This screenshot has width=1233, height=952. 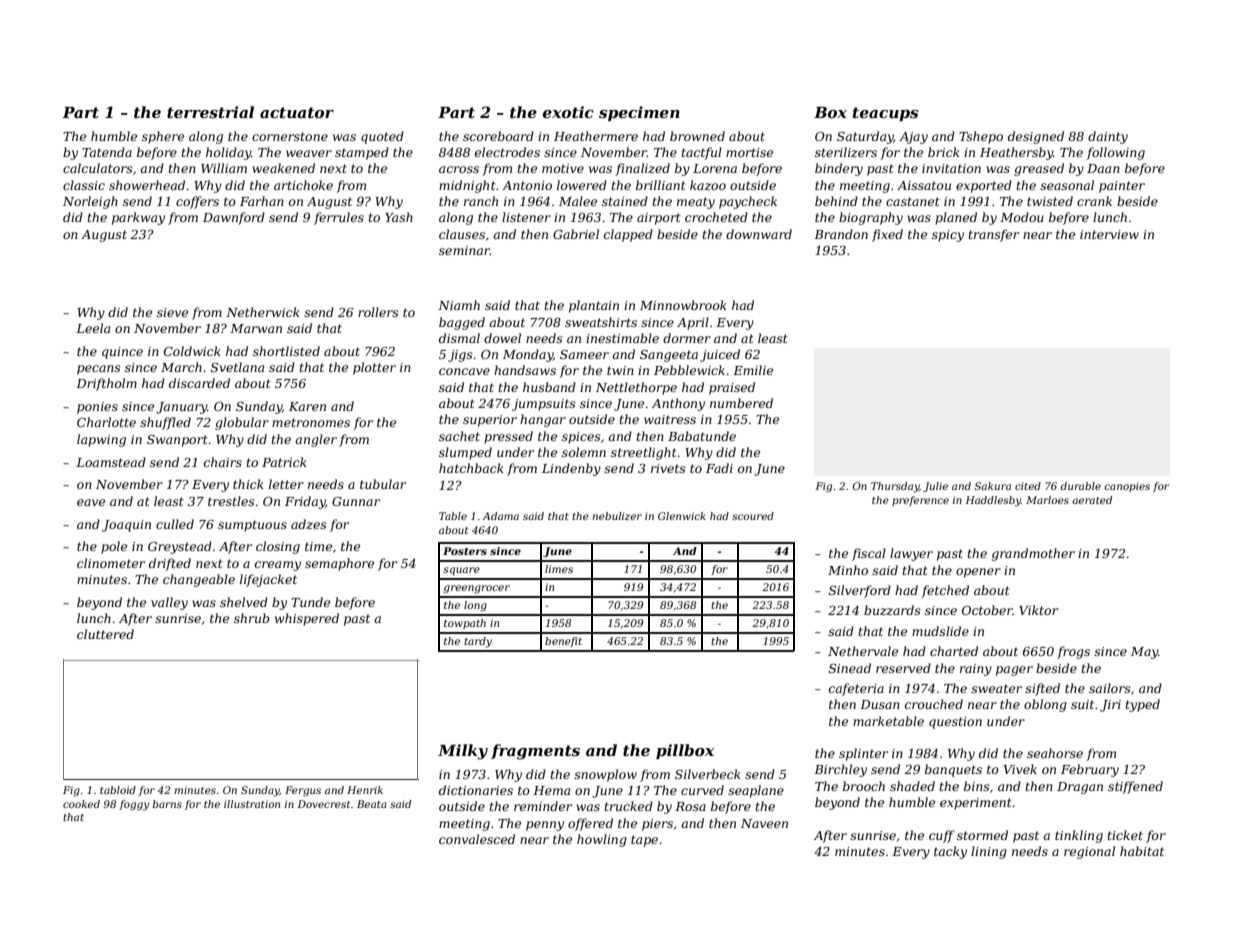 I want to click on Dawnford, so click(x=234, y=218).
